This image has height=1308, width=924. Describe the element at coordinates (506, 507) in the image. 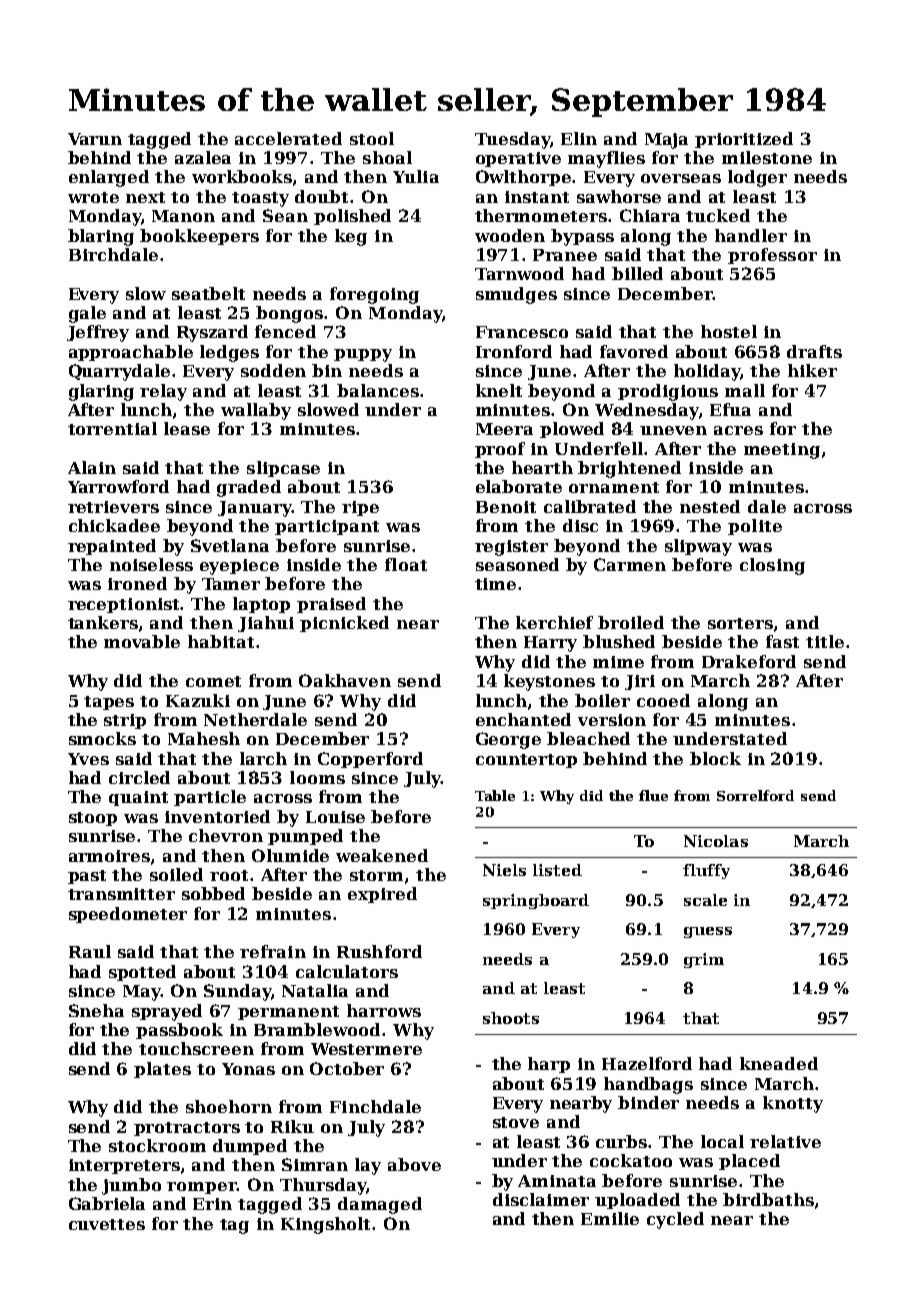

I see `Benoit` at that location.
